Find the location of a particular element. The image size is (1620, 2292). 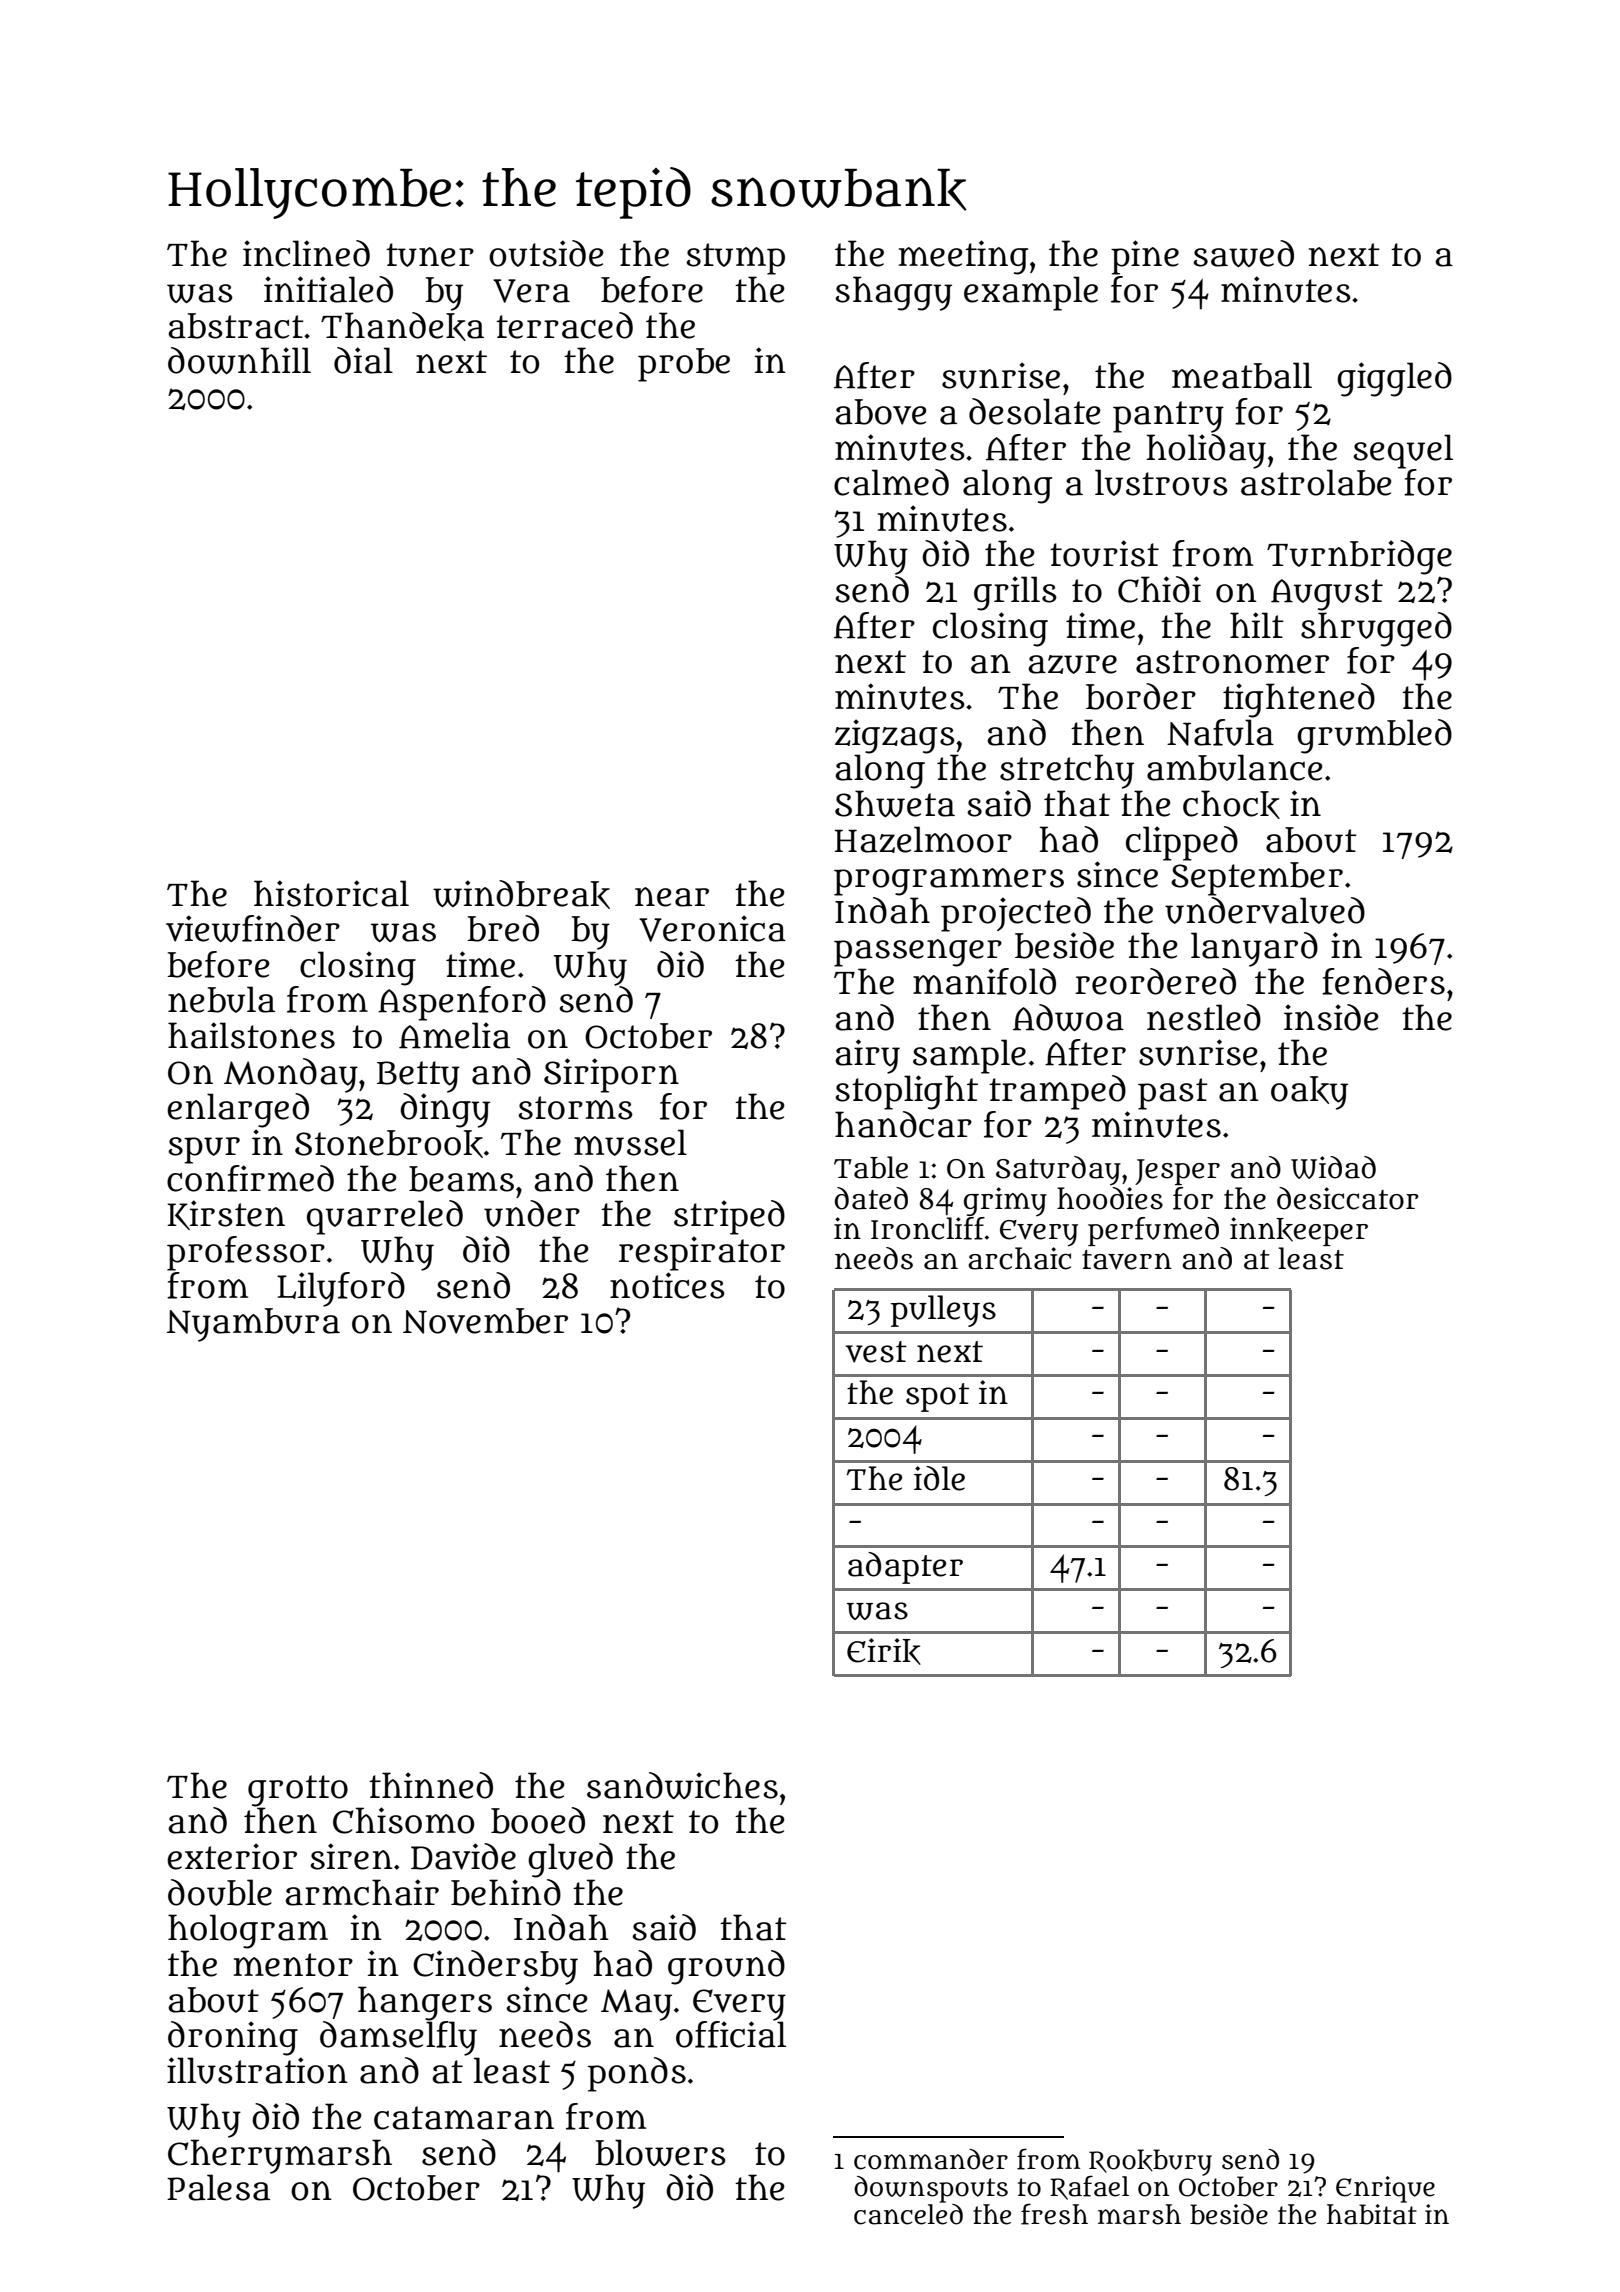

tavern is located at coordinates (1127, 1260).
